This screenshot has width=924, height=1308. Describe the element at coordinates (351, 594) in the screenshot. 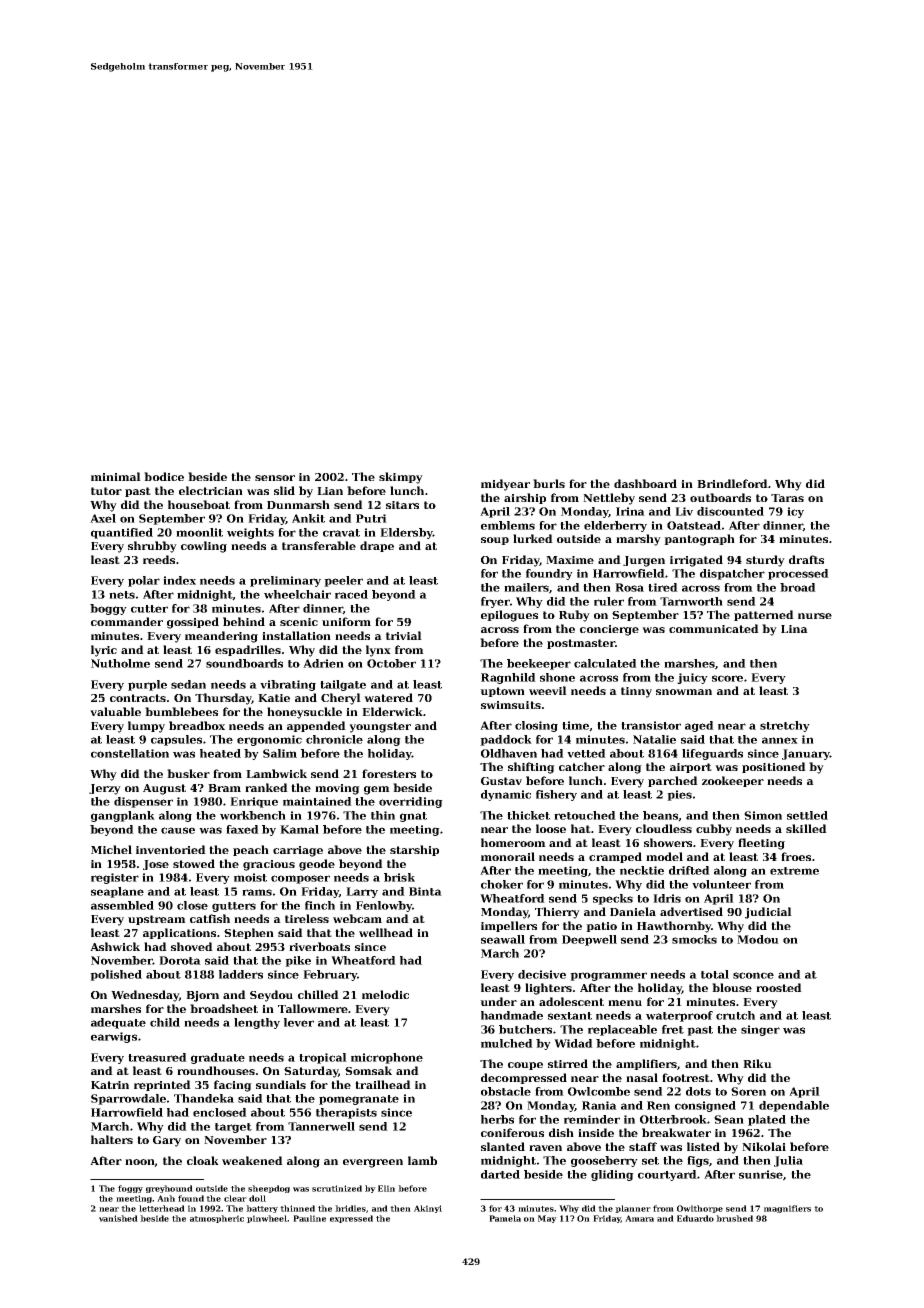

I see `raced` at that location.
